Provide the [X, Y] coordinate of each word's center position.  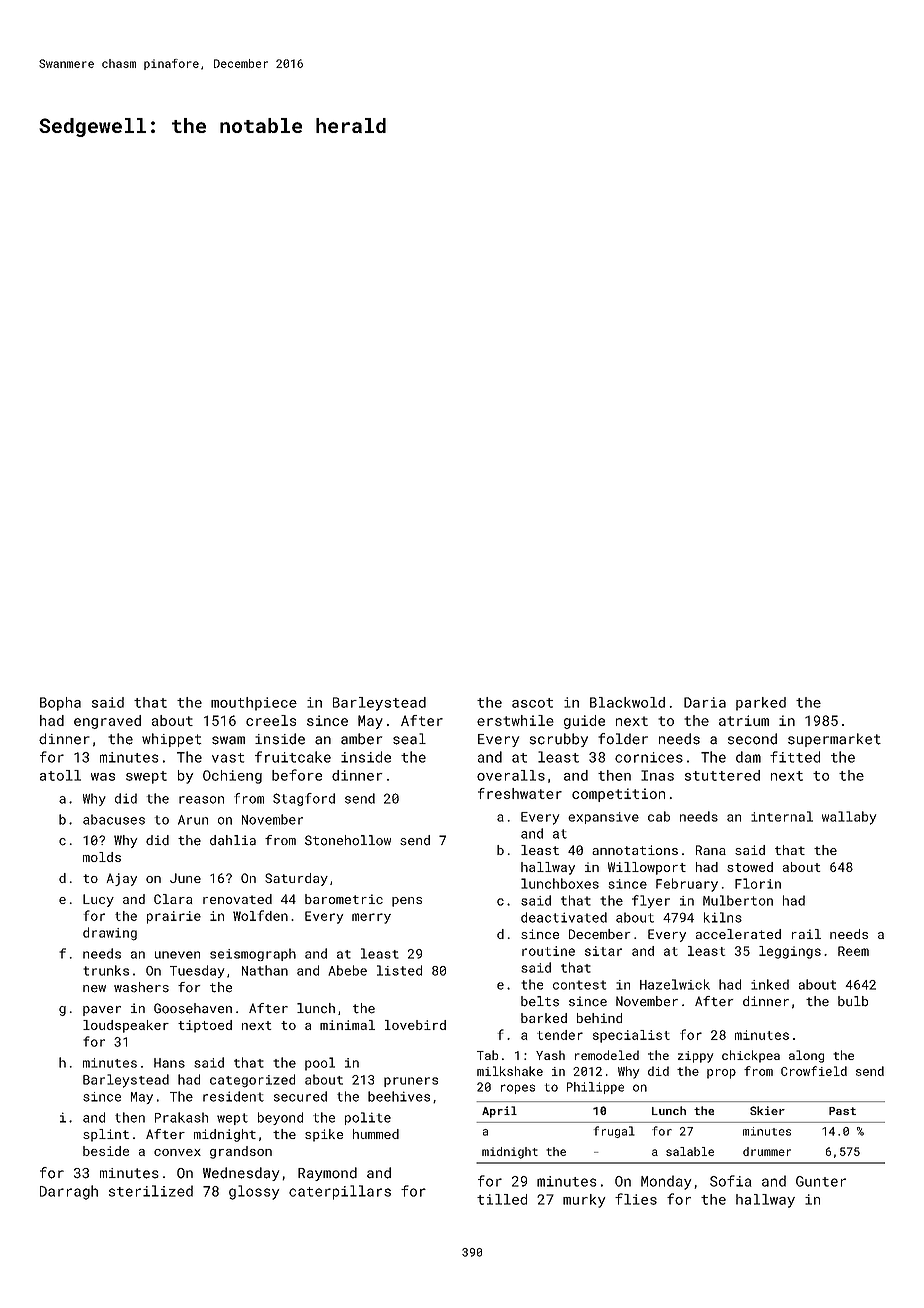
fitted [795, 757]
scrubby [558, 740]
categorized [252, 1081]
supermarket [834, 740]
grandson [241, 1152]
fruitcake [293, 757]
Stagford [304, 799]
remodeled [607, 1055]
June [185, 878]
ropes [518, 1089]
